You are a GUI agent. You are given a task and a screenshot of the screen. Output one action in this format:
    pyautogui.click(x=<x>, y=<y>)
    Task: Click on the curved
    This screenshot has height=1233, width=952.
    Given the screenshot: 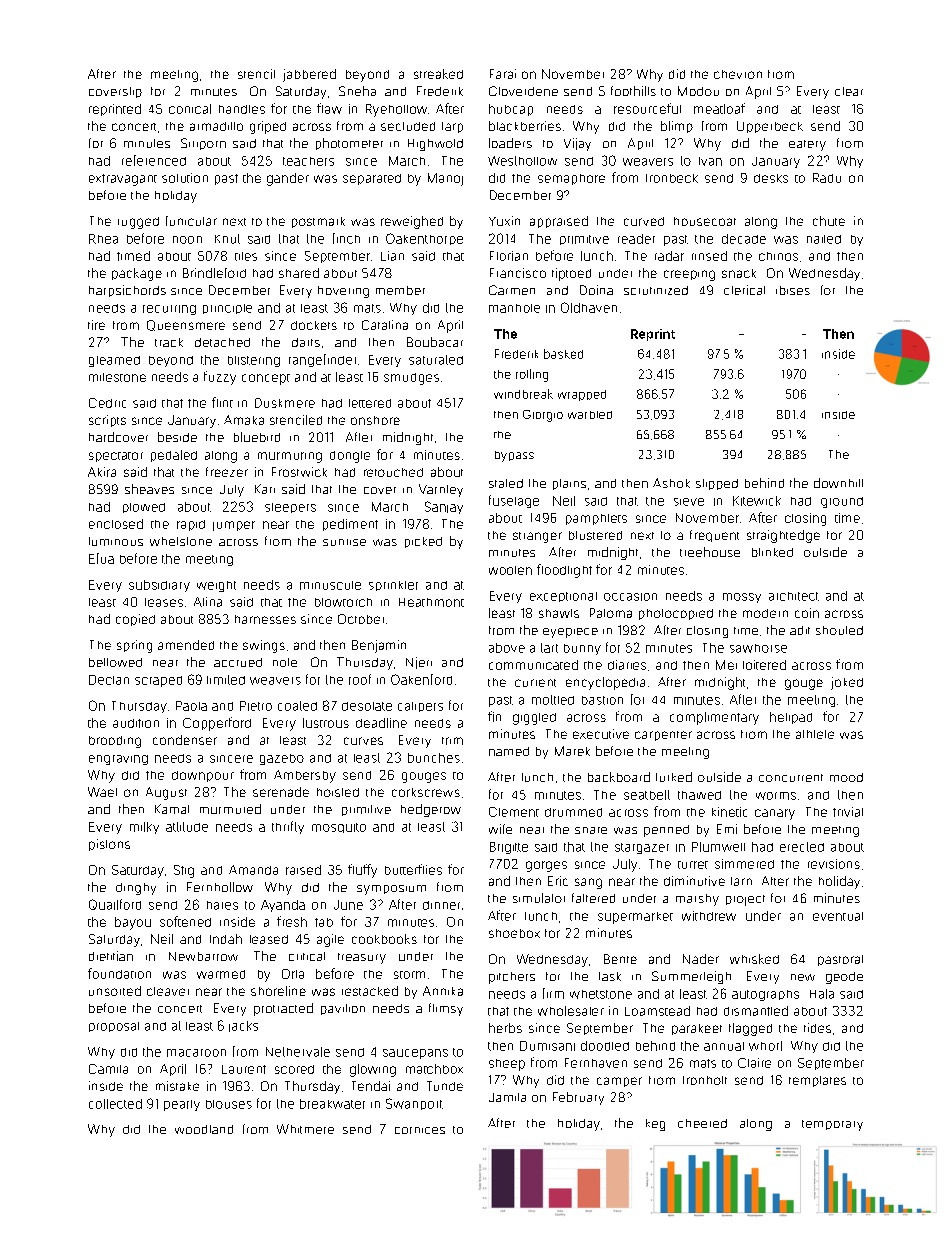 What is the action you would take?
    pyautogui.click(x=644, y=221)
